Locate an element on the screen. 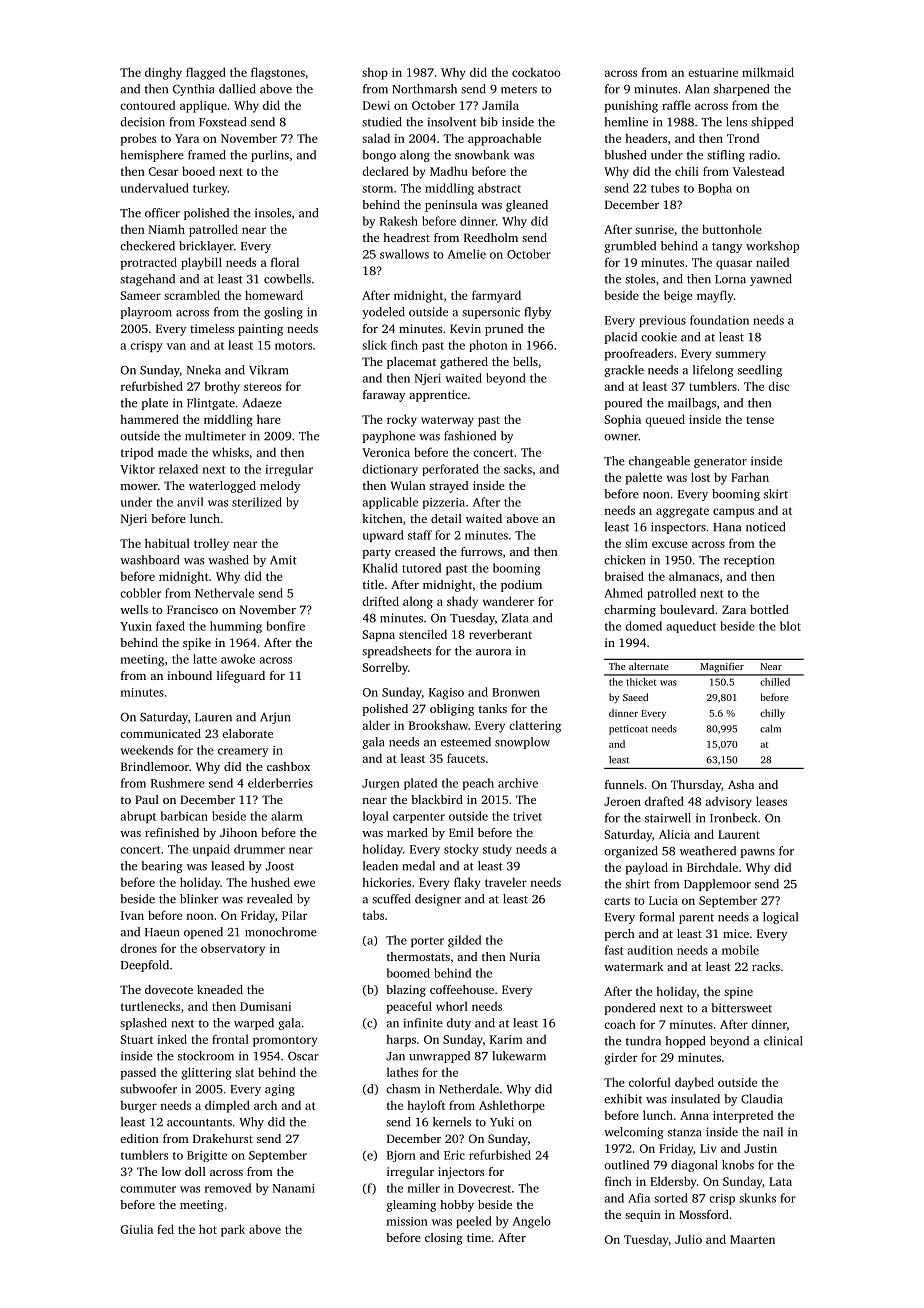  tangy is located at coordinates (727, 248).
